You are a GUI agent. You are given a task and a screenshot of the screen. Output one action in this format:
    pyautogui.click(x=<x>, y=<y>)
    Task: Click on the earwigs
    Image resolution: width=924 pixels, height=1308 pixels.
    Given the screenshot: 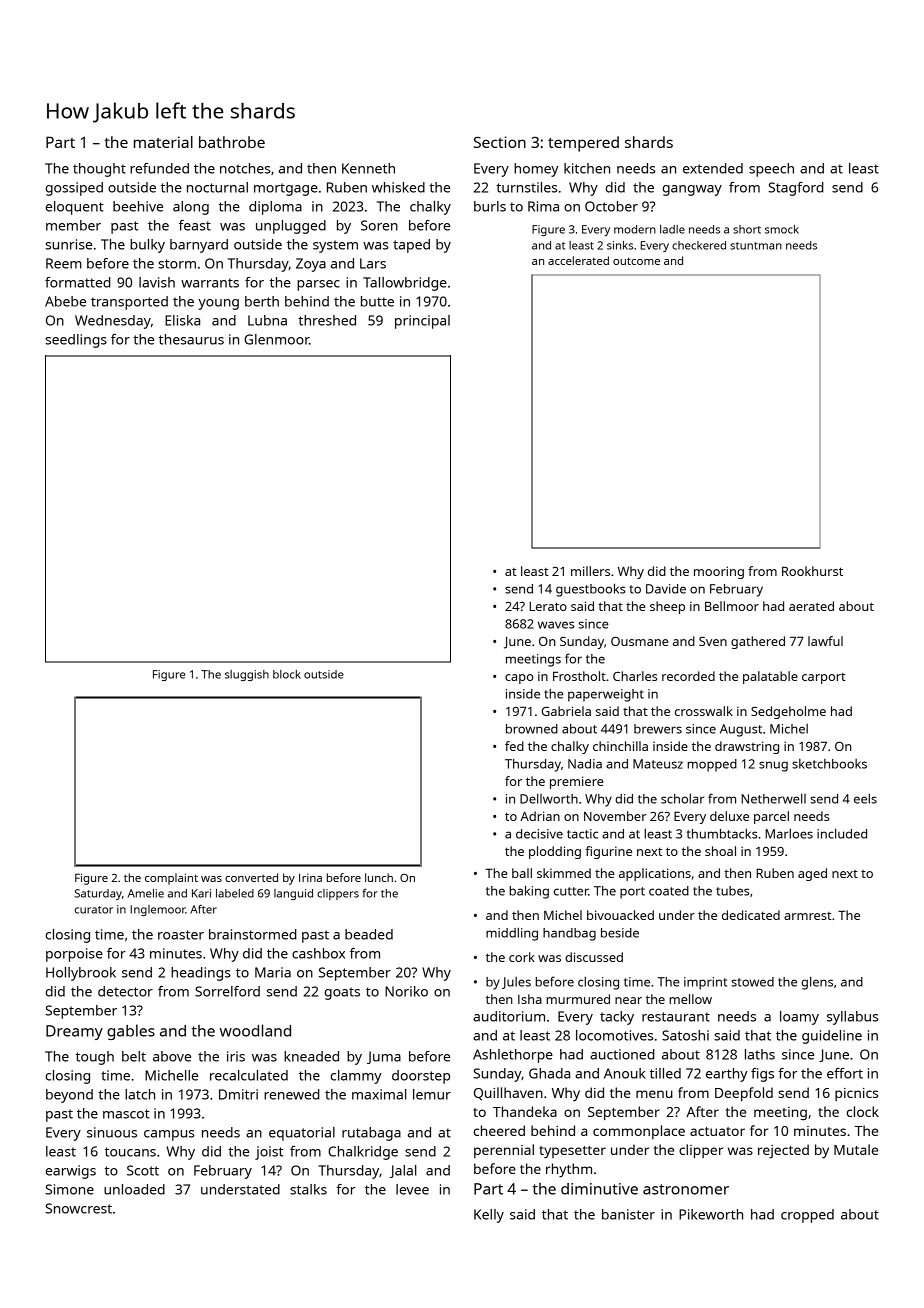 What is the action you would take?
    pyautogui.click(x=71, y=1172)
